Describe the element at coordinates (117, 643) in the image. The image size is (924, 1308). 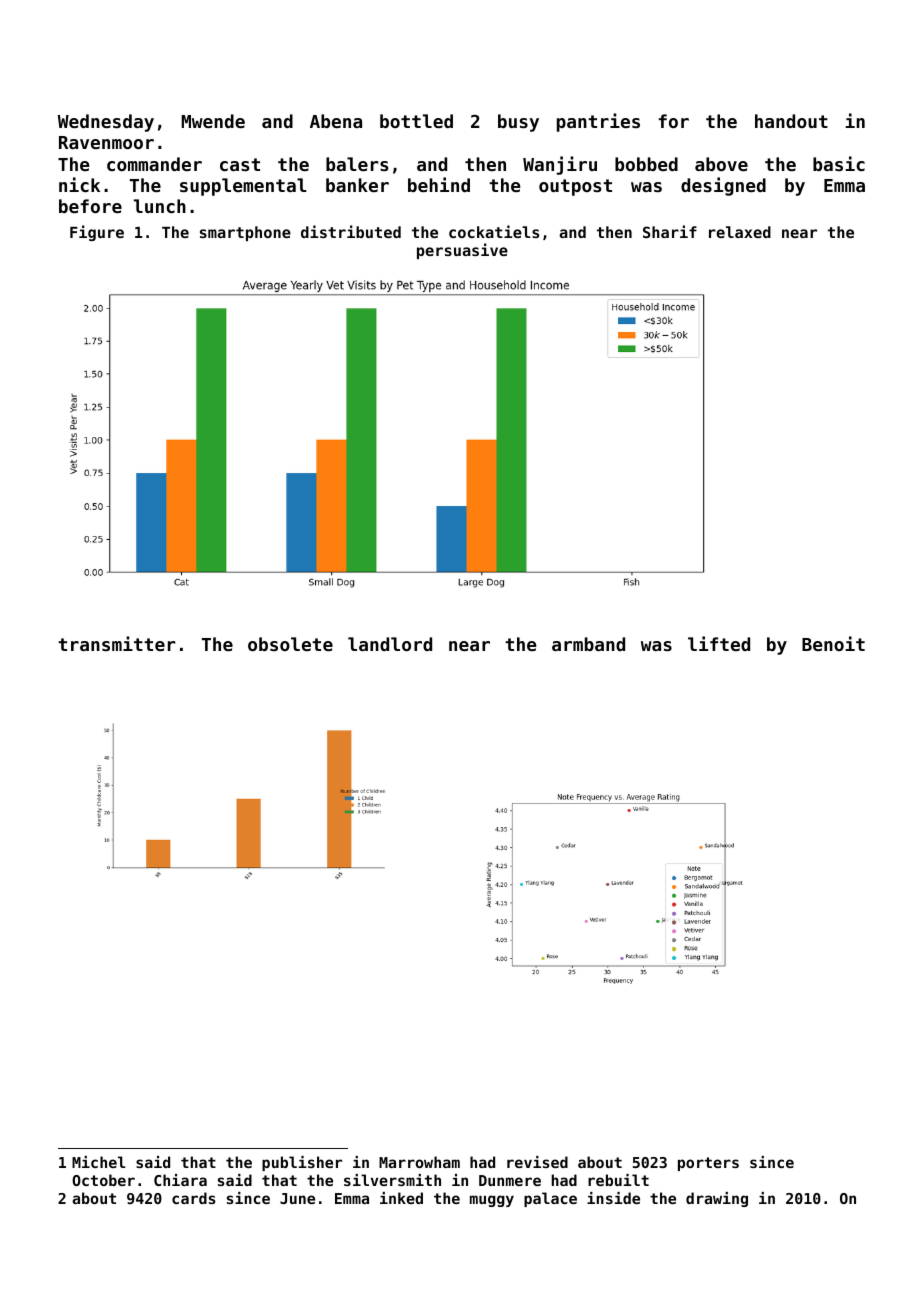
I see `transmitter` at that location.
